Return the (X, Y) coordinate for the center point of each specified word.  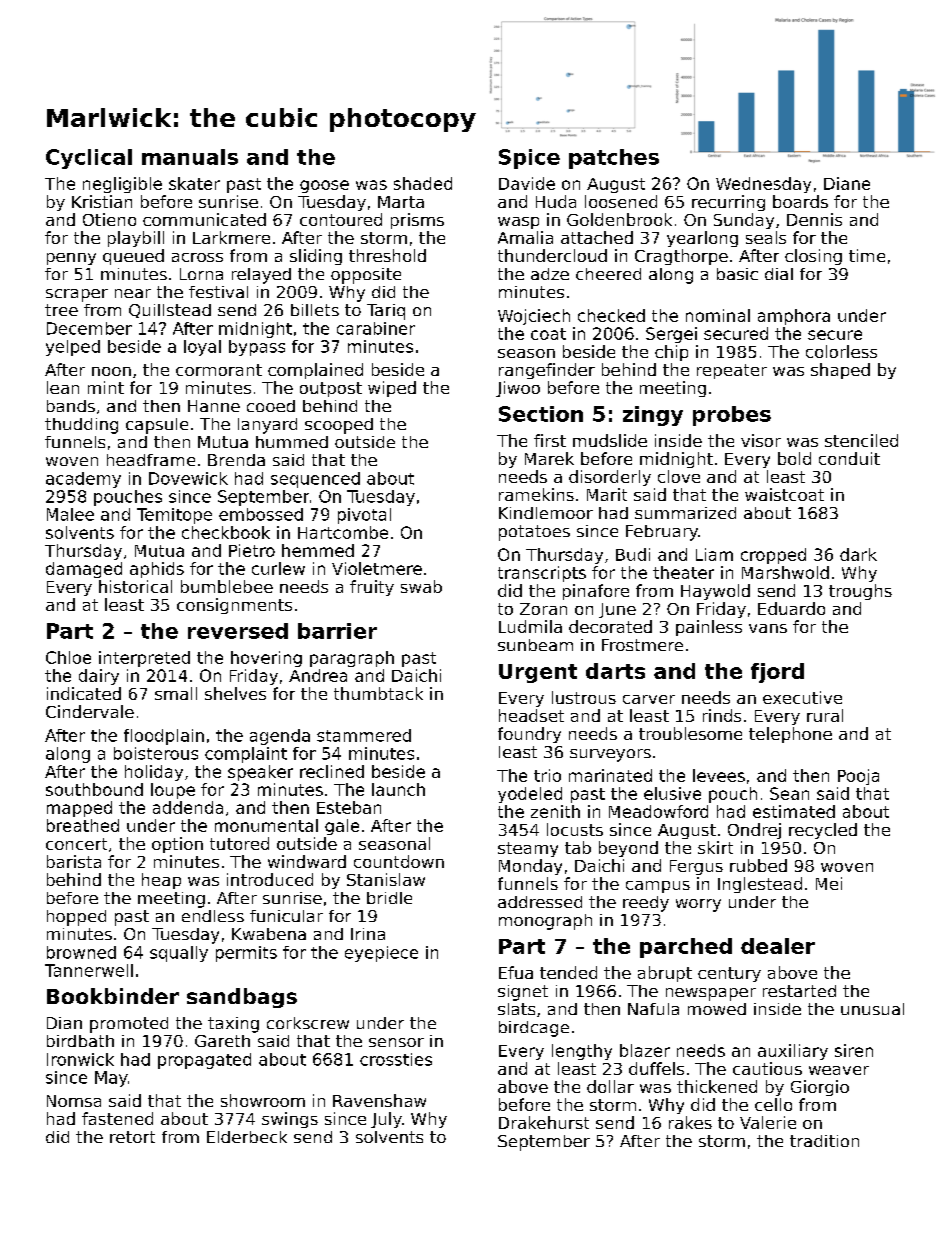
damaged (84, 570)
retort (132, 1137)
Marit (607, 494)
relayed (261, 276)
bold (794, 458)
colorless (841, 351)
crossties (396, 1059)
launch (398, 789)
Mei (829, 883)
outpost (331, 389)
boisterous (156, 753)
